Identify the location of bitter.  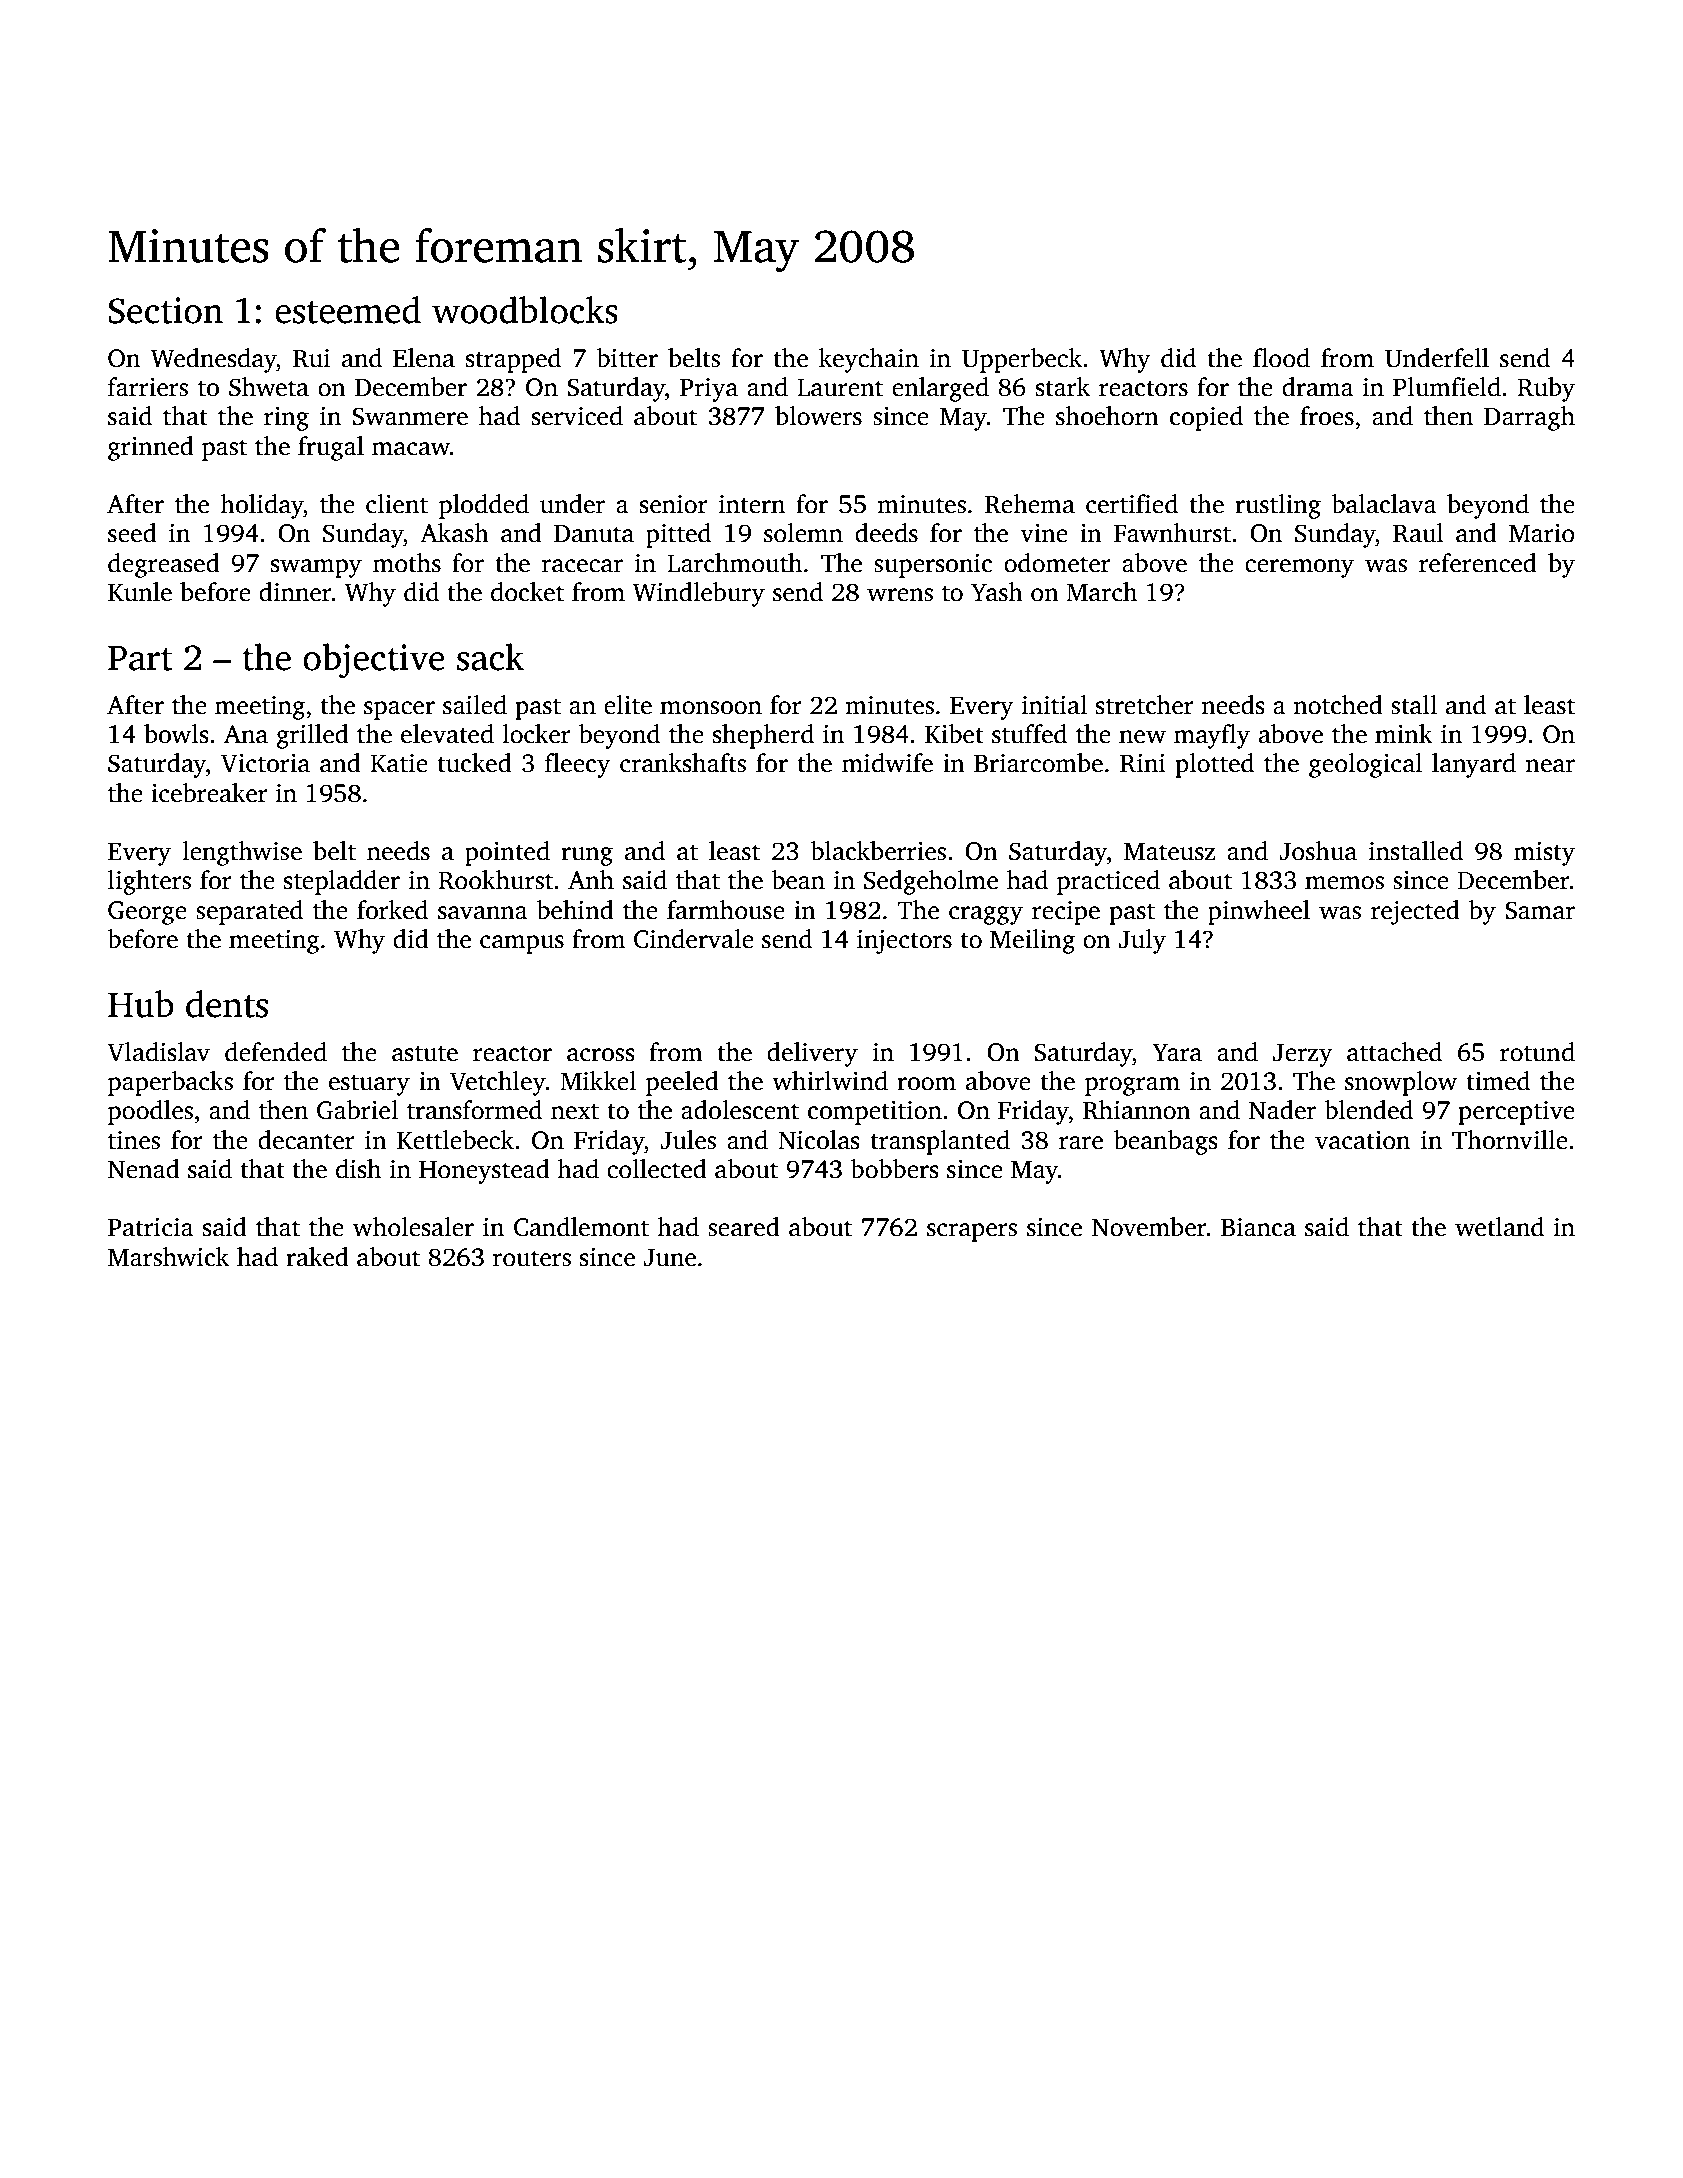
(627, 358).
